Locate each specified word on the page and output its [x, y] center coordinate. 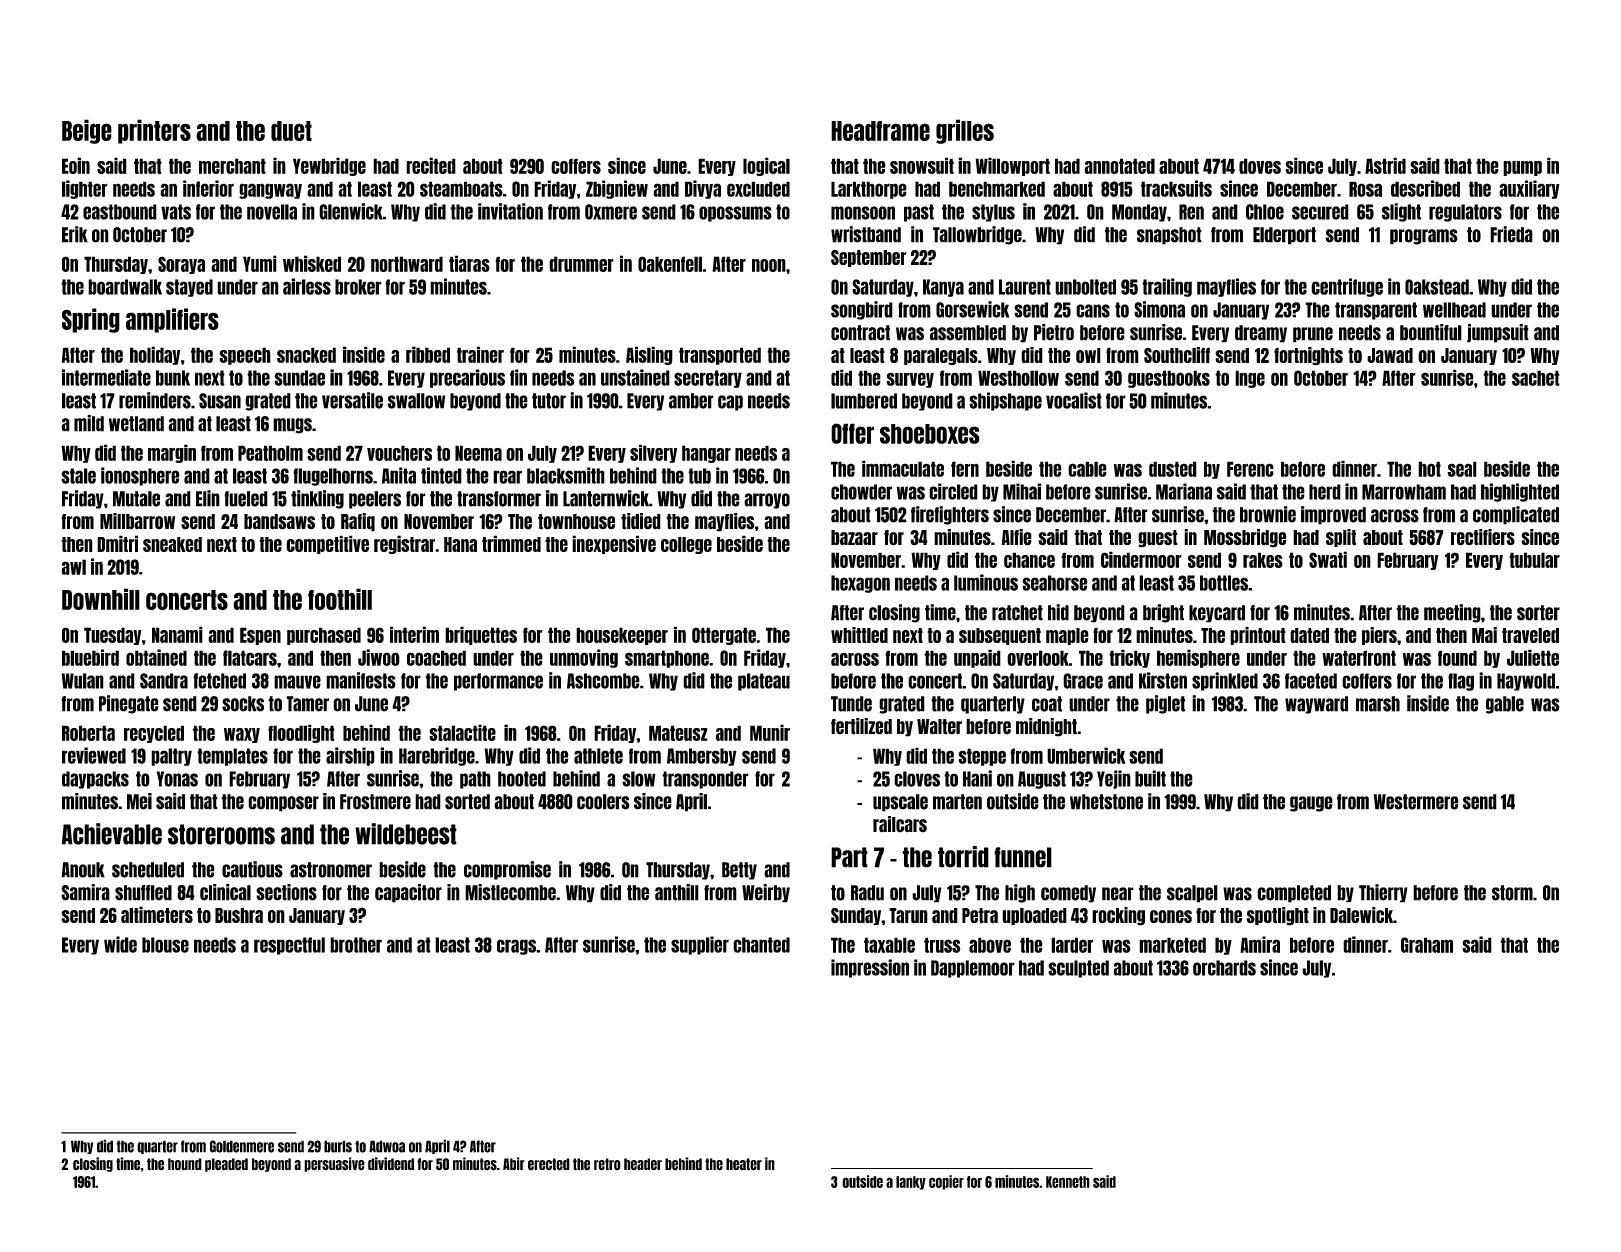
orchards [1224, 968]
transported [720, 356]
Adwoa [387, 1146]
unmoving [584, 658]
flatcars [250, 658]
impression [870, 968]
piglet [1165, 704]
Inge [1250, 379]
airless [307, 286]
